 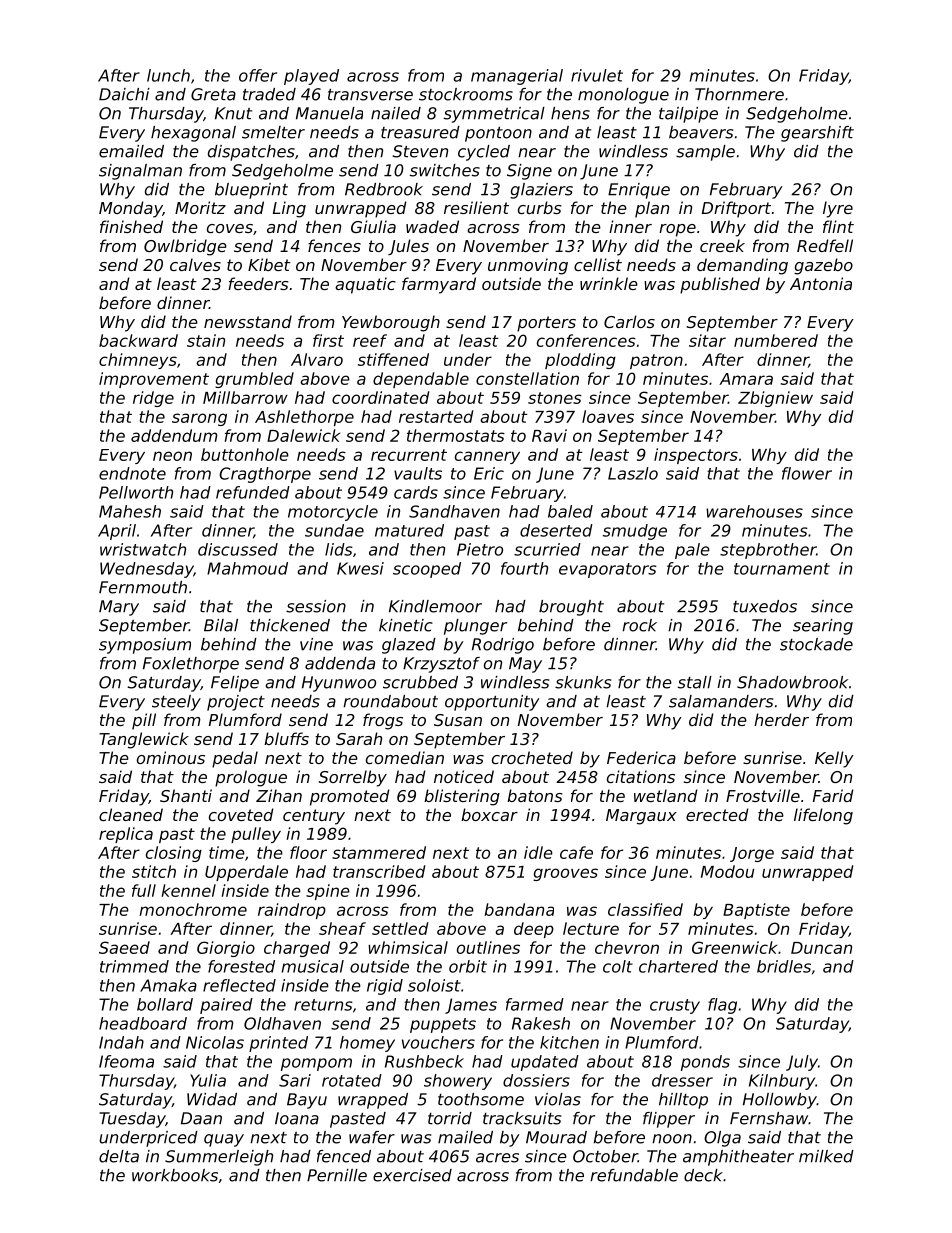 I want to click on lunch, so click(x=168, y=75).
